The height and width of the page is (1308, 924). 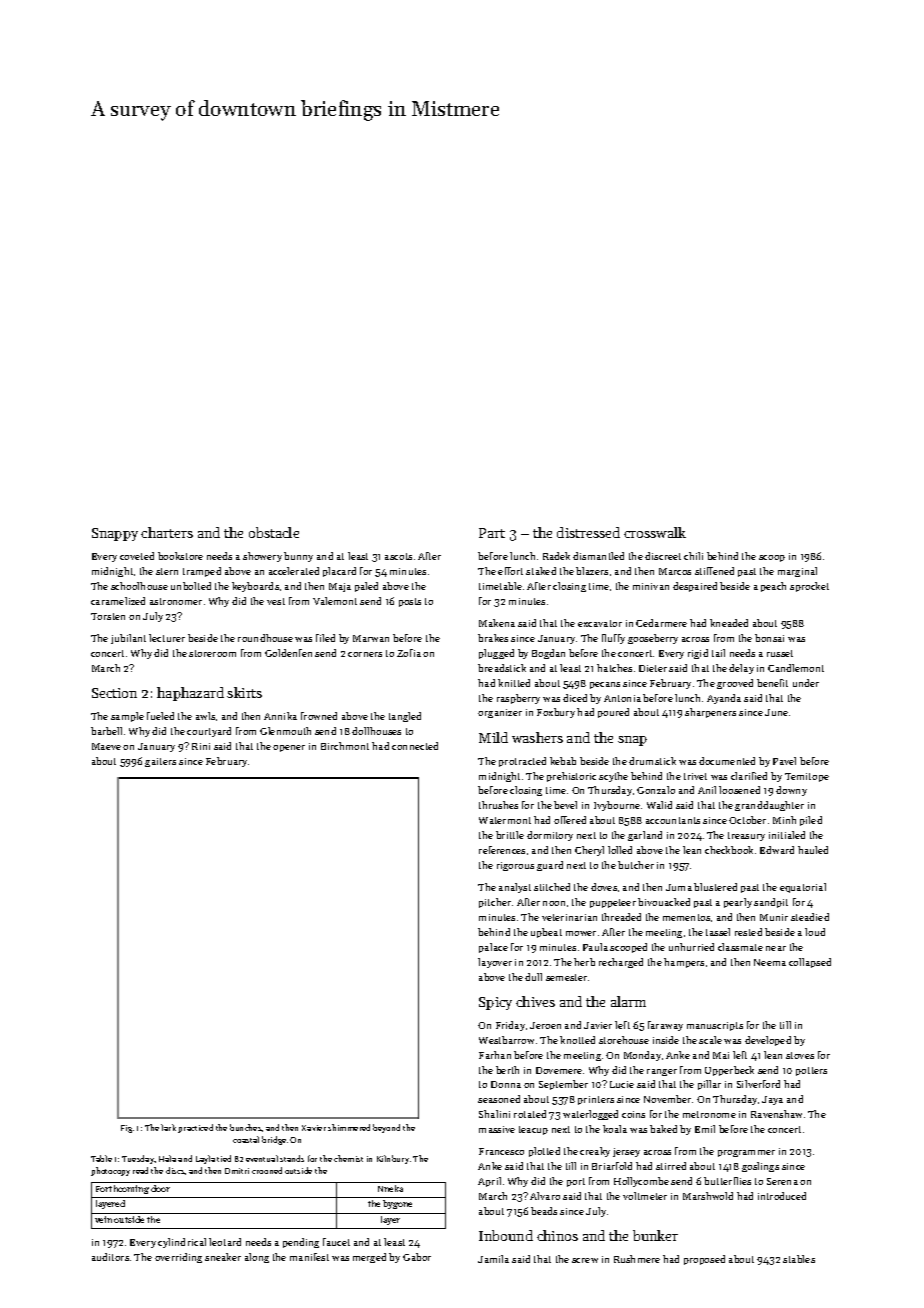 What do you see at coordinates (167, 532) in the page?
I see `charters` at bounding box center [167, 532].
